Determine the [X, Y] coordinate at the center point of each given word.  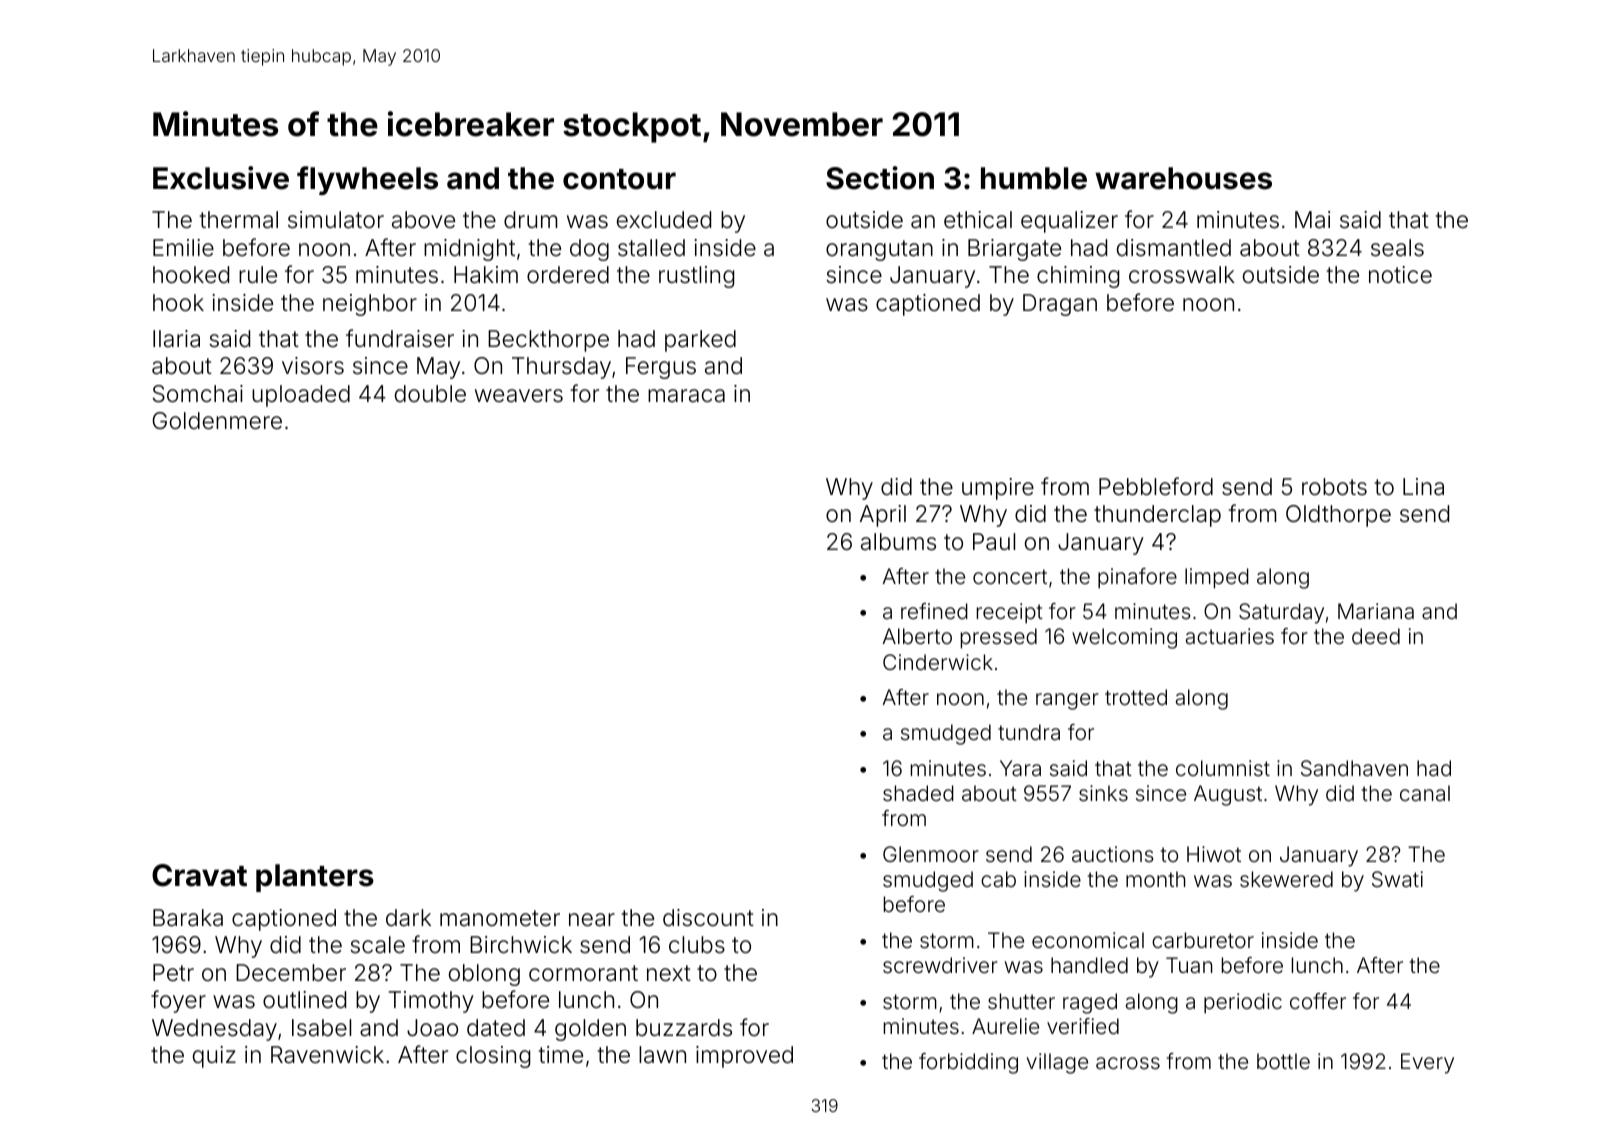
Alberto [917, 636]
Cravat [199, 875]
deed [1376, 636]
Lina [1423, 487]
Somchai [198, 394]
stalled [651, 248]
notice [1400, 275]
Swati [1397, 879]
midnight [469, 250]
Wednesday [214, 1030]
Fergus [661, 368]
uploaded [301, 396]
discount [708, 918]
